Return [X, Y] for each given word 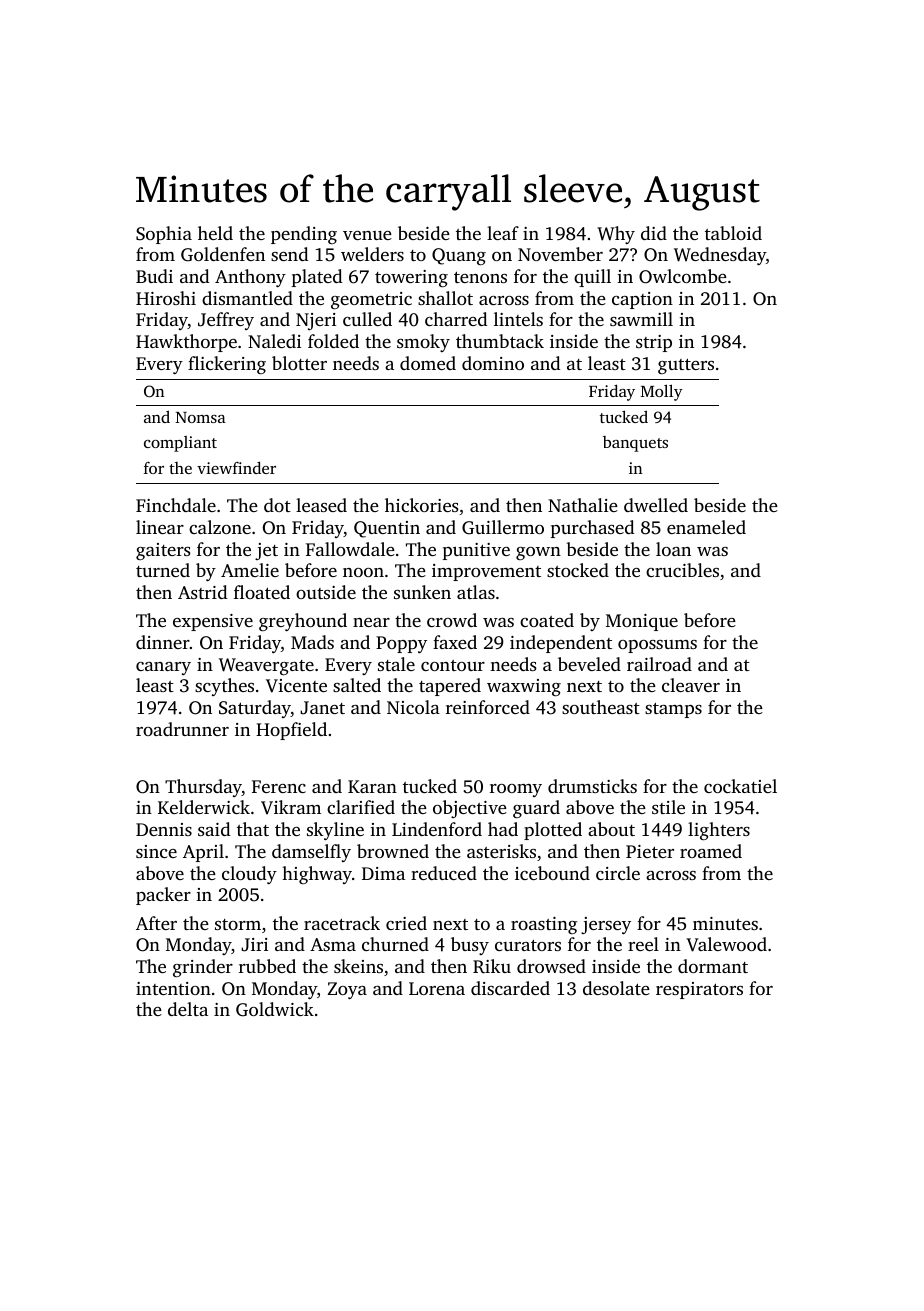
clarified [361, 807]
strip [654, 343]
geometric [371, 301]
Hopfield [291, 731]
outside [326, 592]
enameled [706, 527]
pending [304, 235]
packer [163, 896]
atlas [476, 592]
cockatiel [740, 786]
